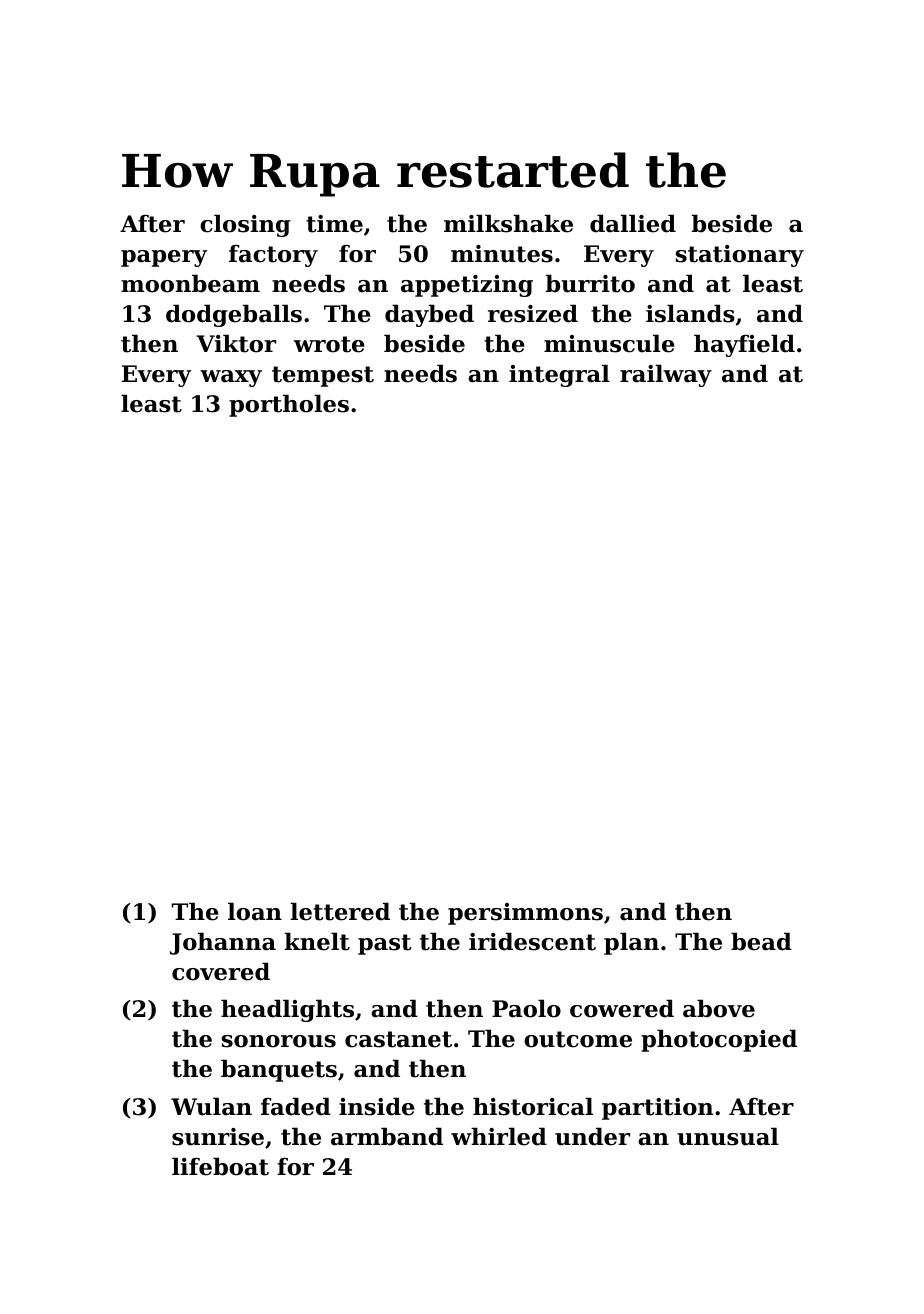 The height and width of the screenshot is (1314, 924). Describe the element at coordinates (631, 943) in the screenshot. I see `plan` at that location.
